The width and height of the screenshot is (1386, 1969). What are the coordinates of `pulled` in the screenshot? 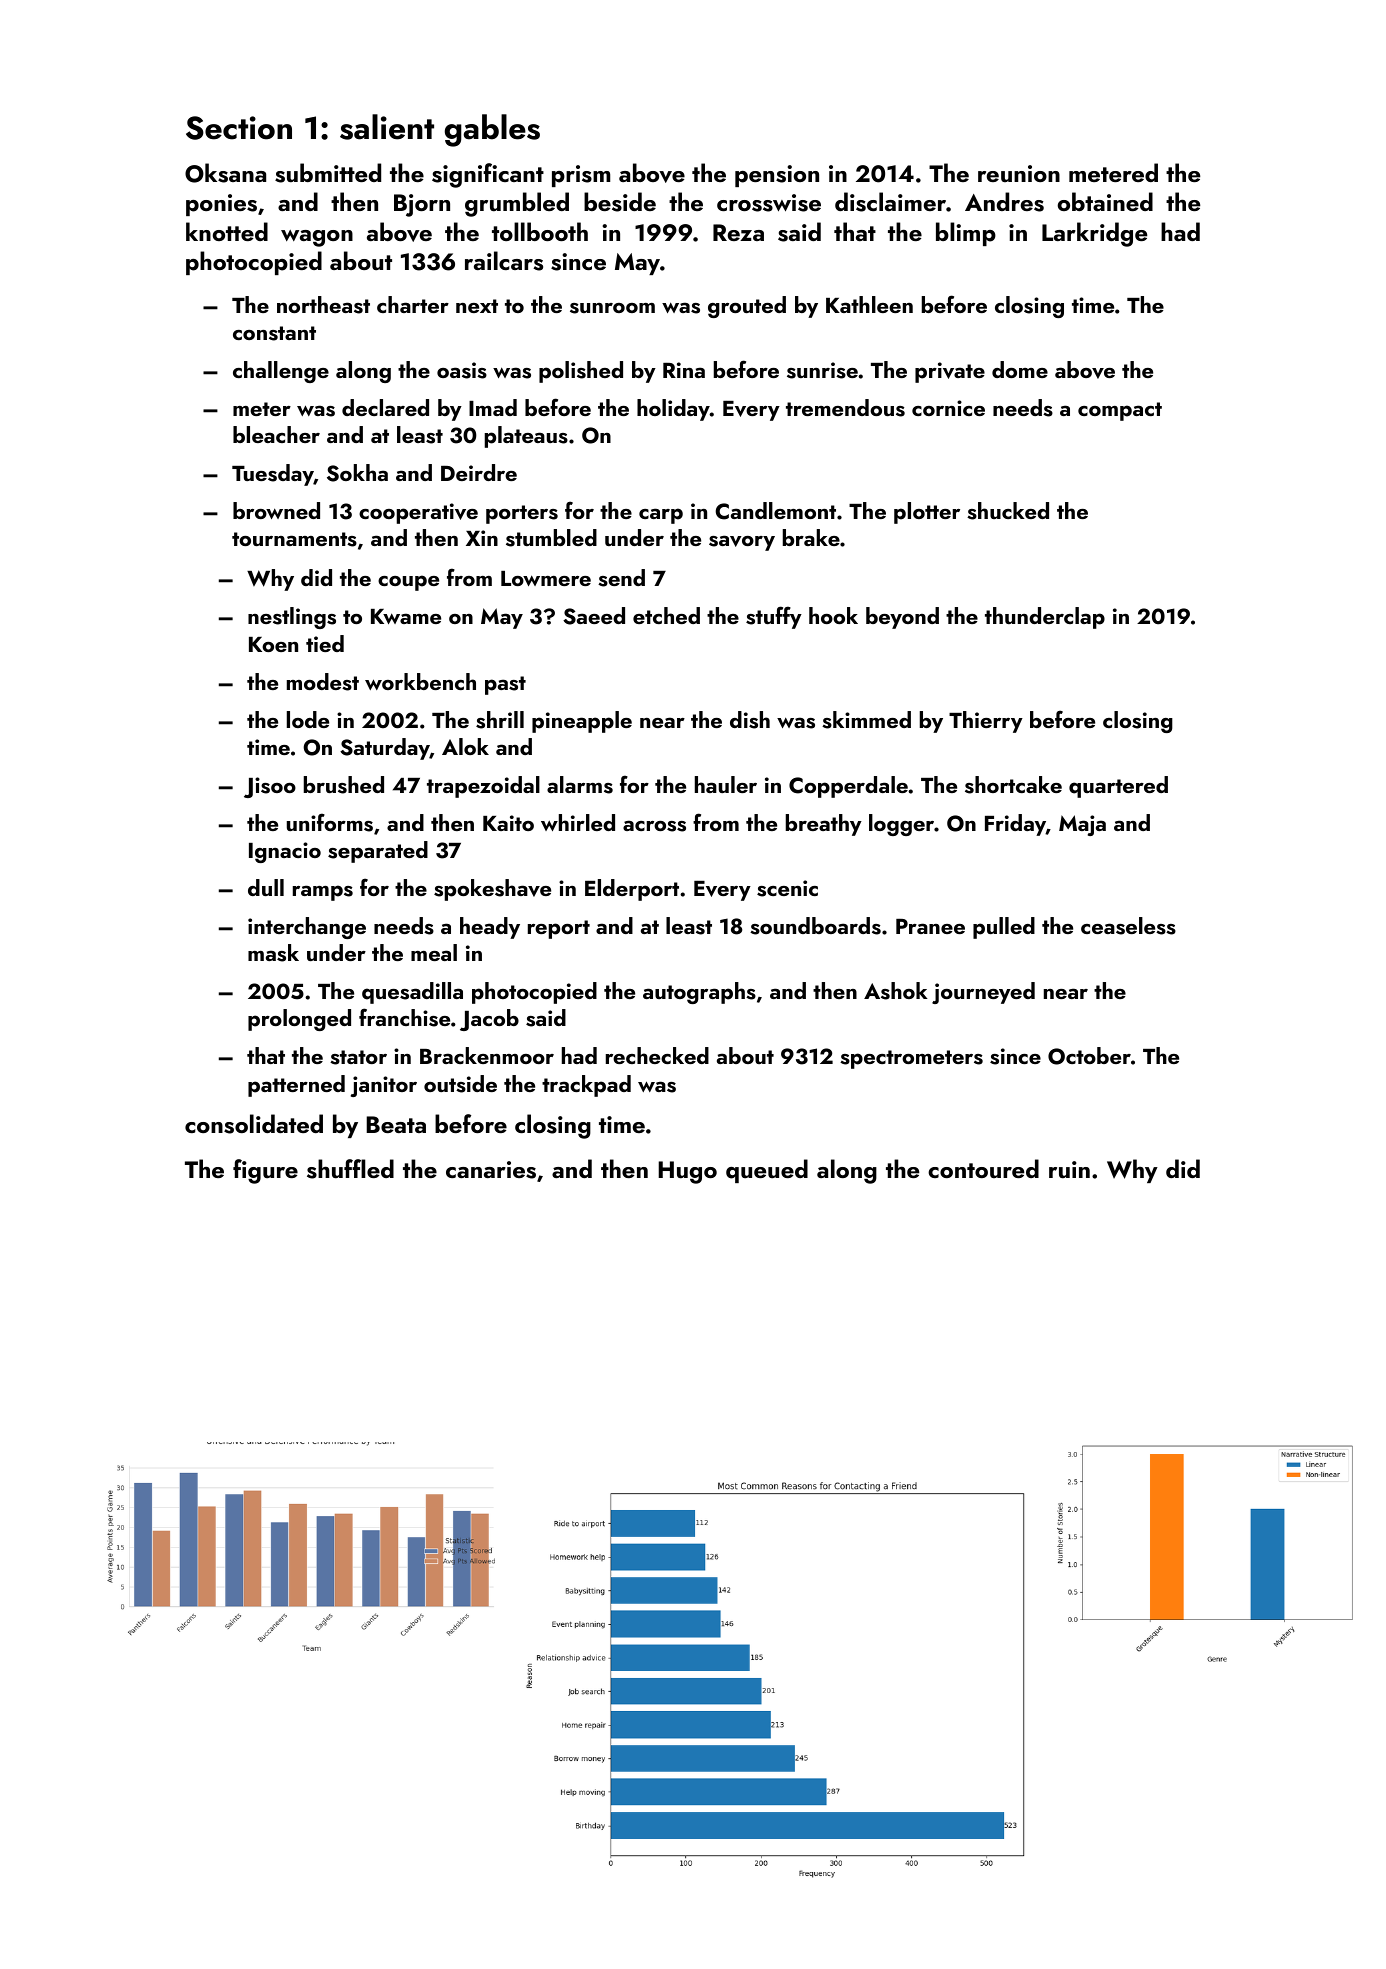 It's located at (1004, 928).
